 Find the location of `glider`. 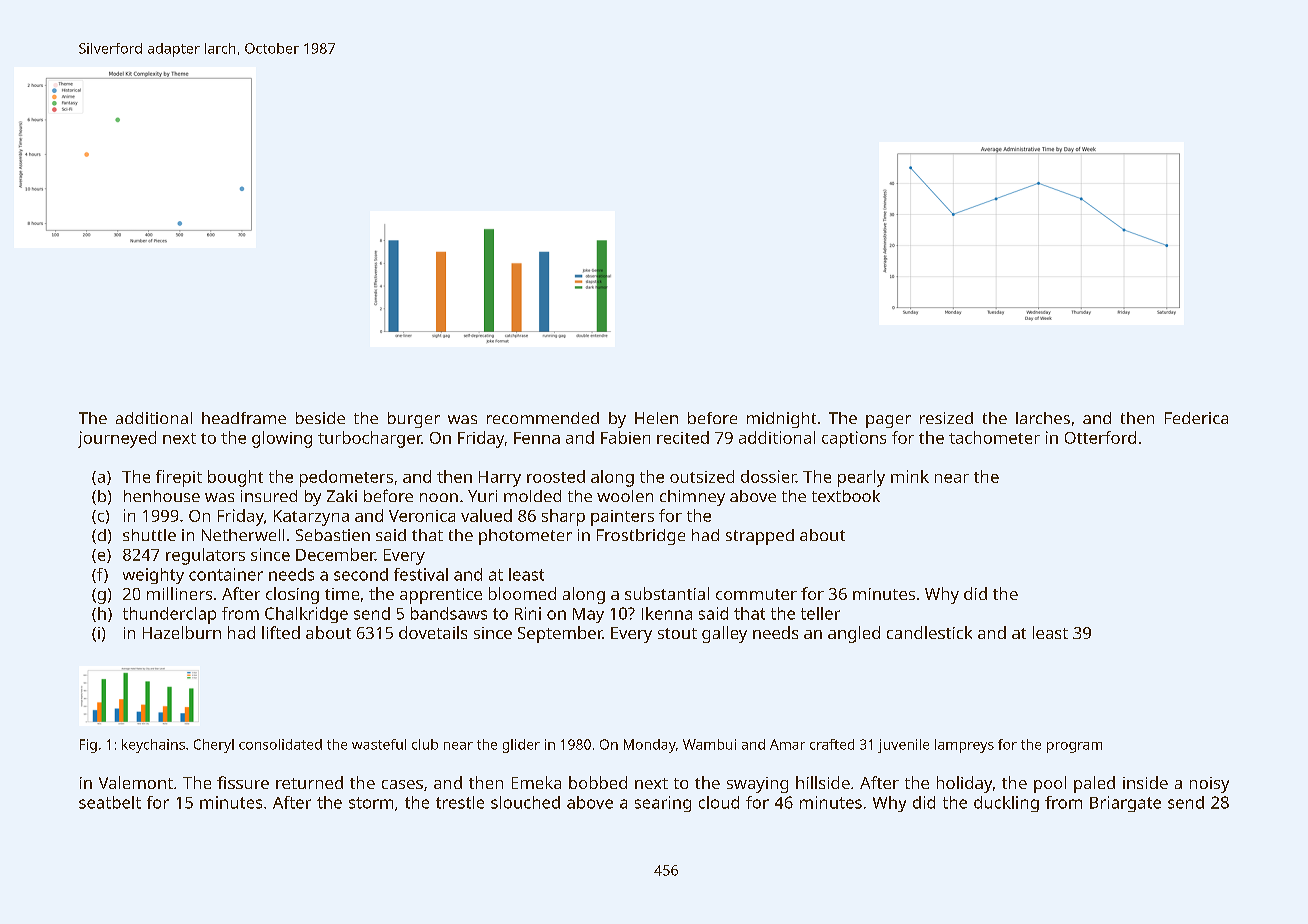

glider is located at coordinates (521, 746).
